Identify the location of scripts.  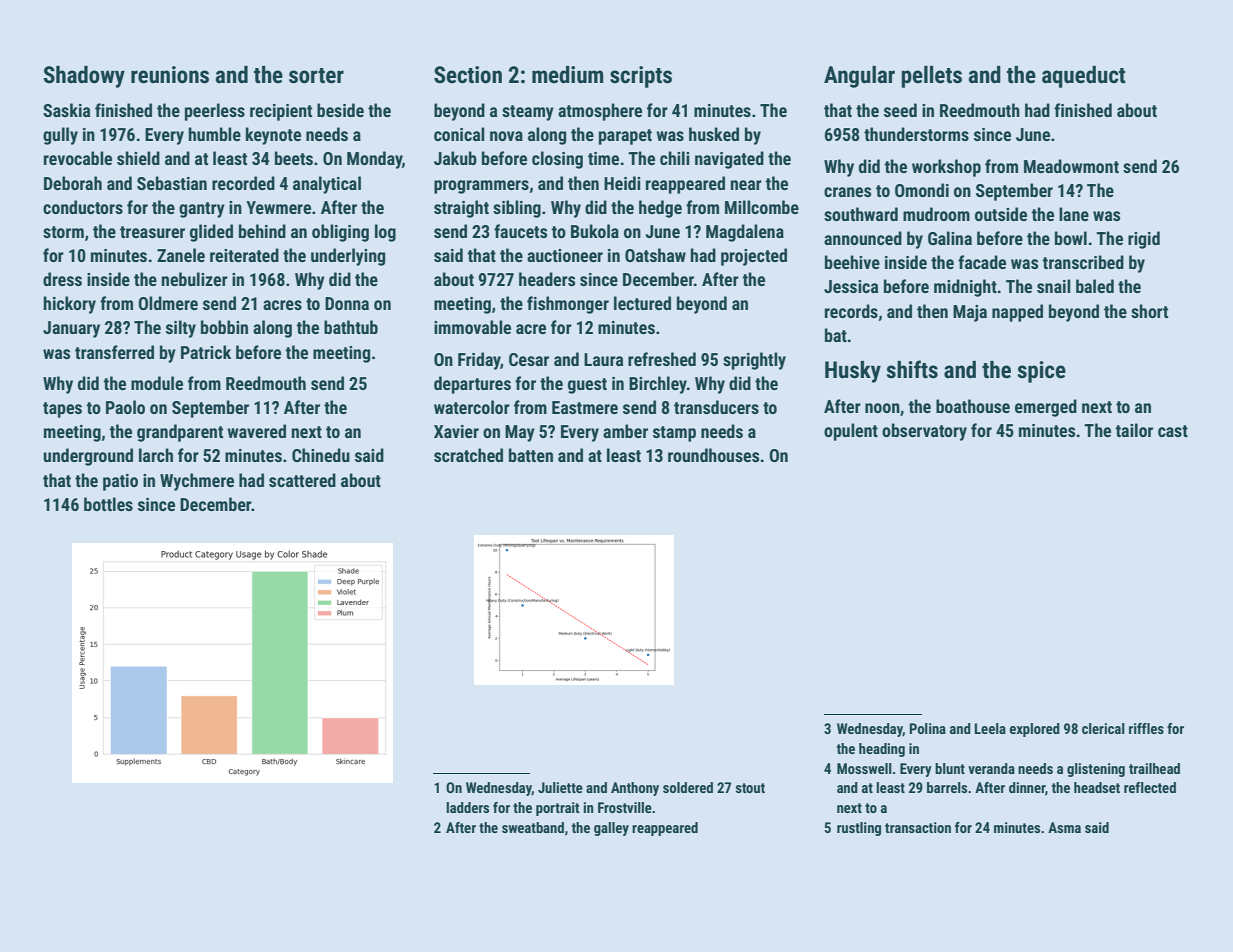
(641, 77).
